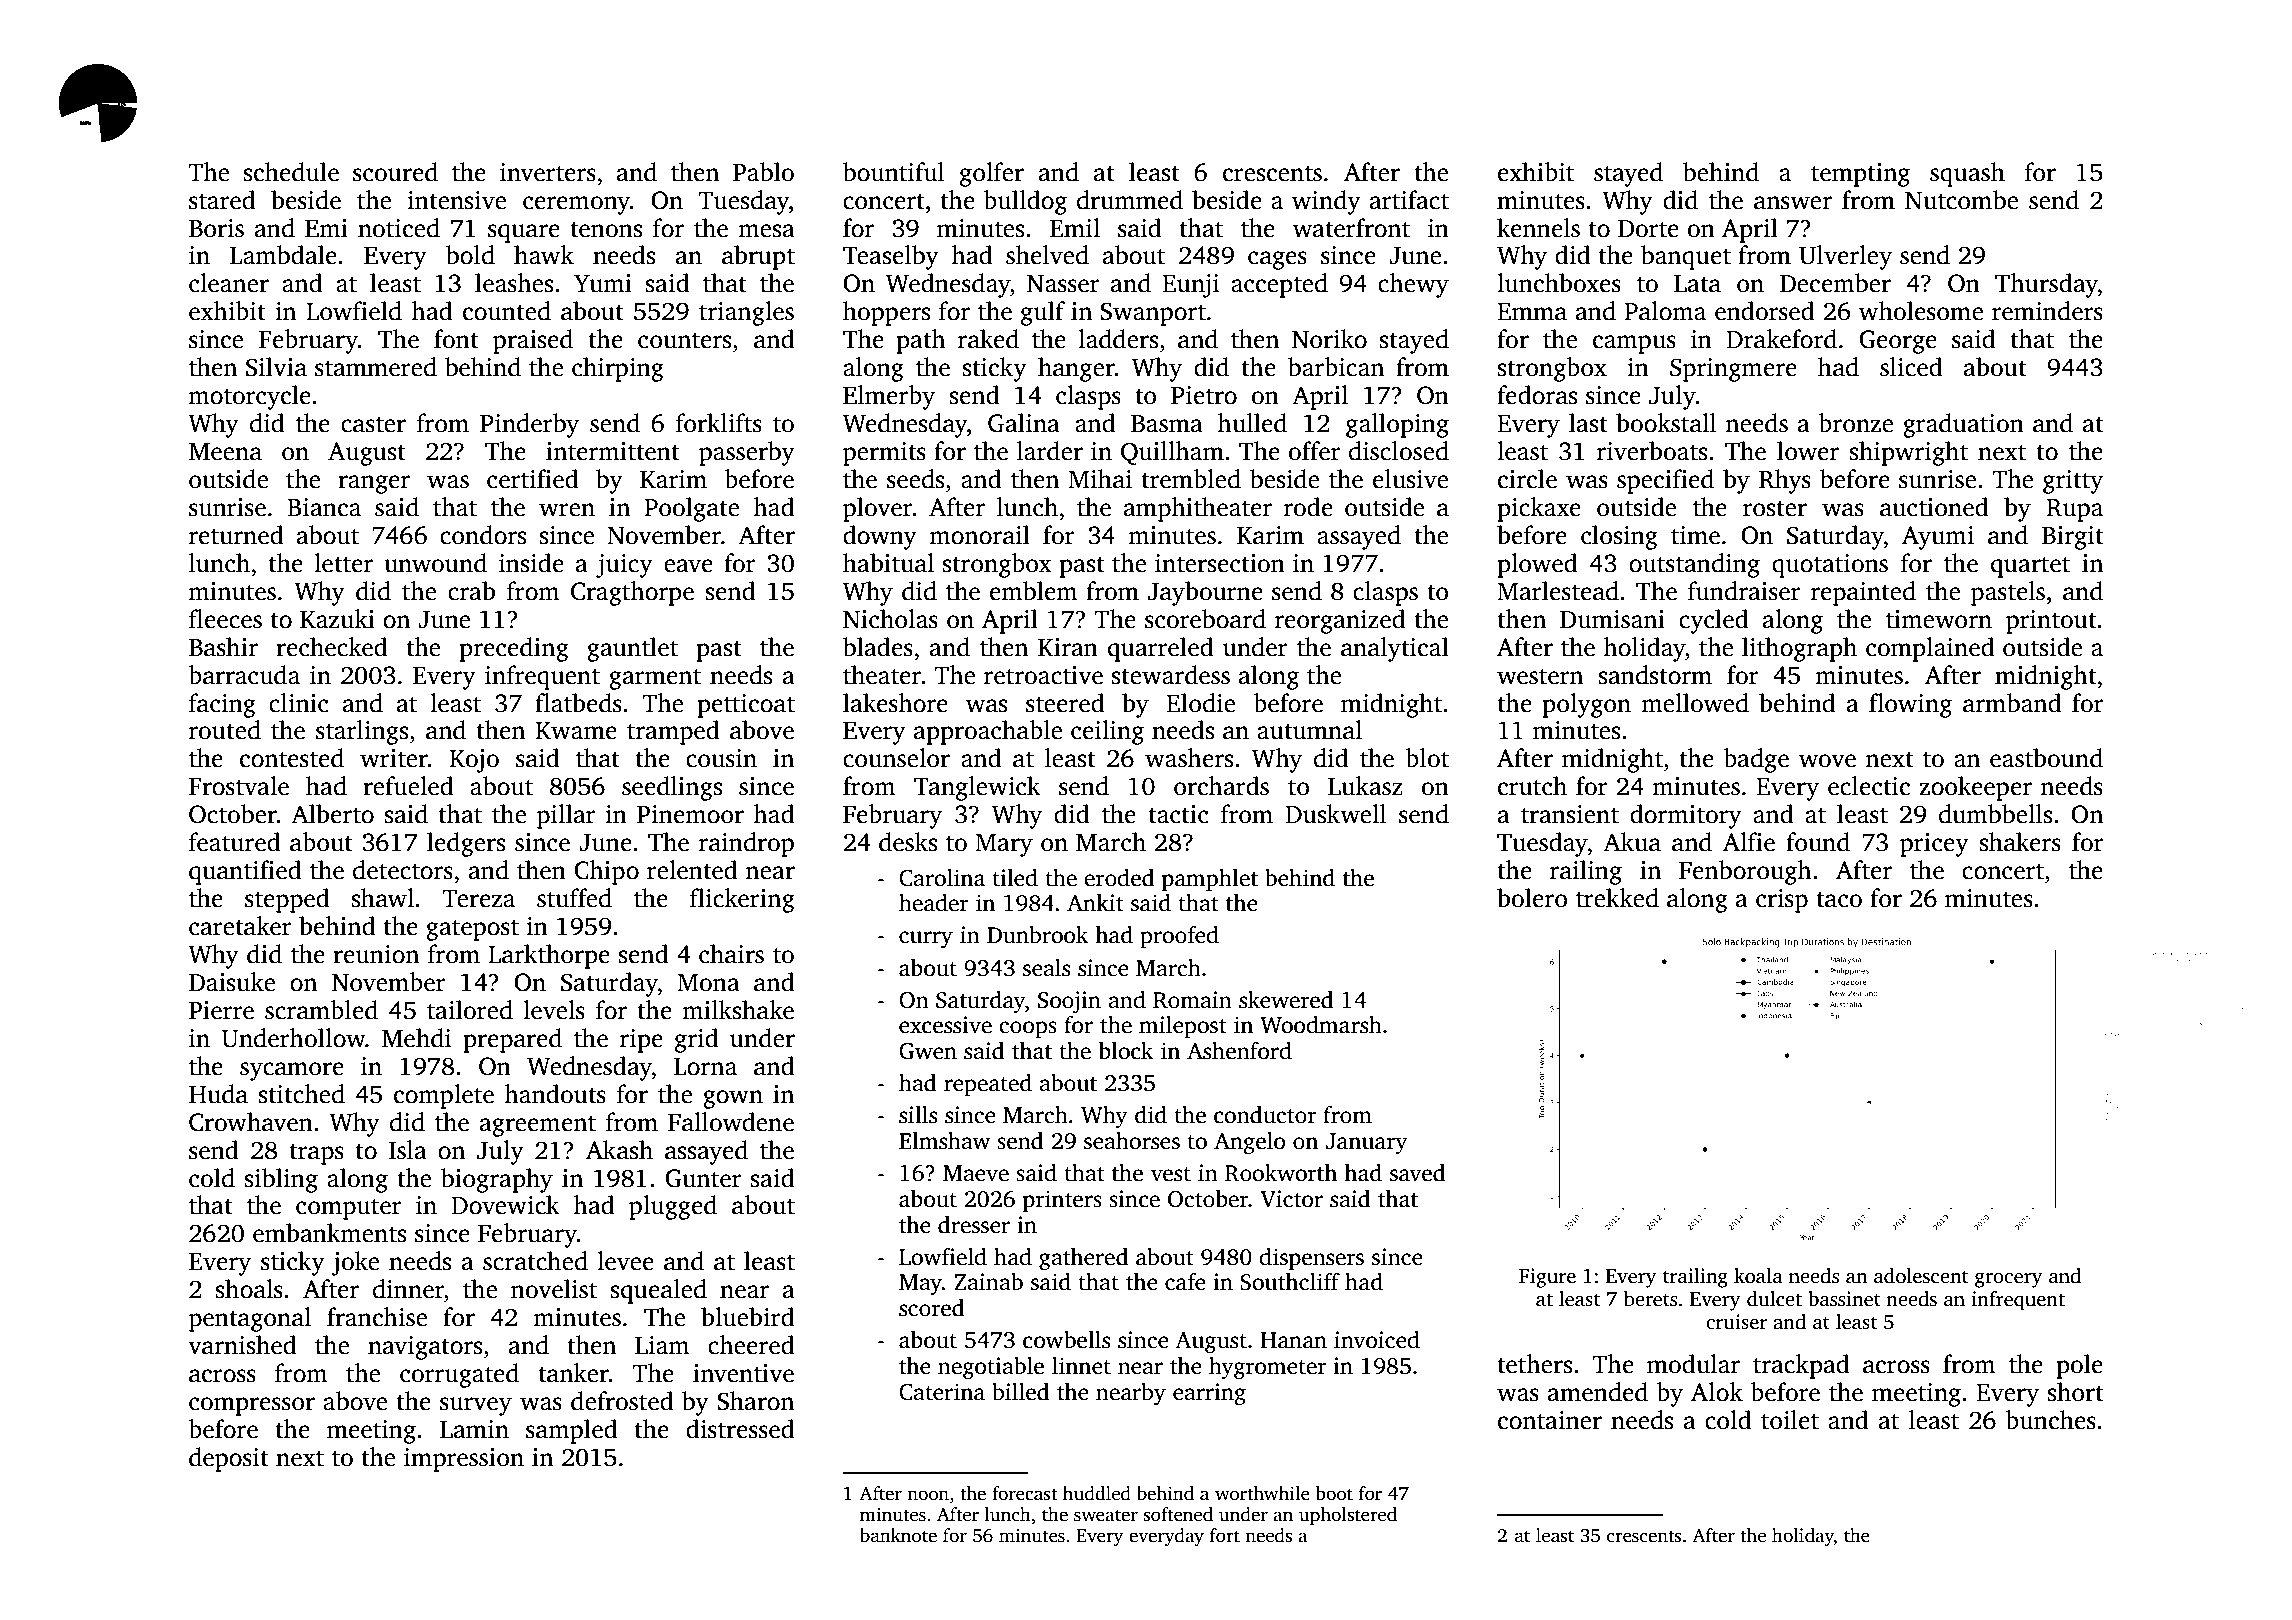 This image has height=1620, width=2292. I want to click on bountiful, so click(893, 172).
